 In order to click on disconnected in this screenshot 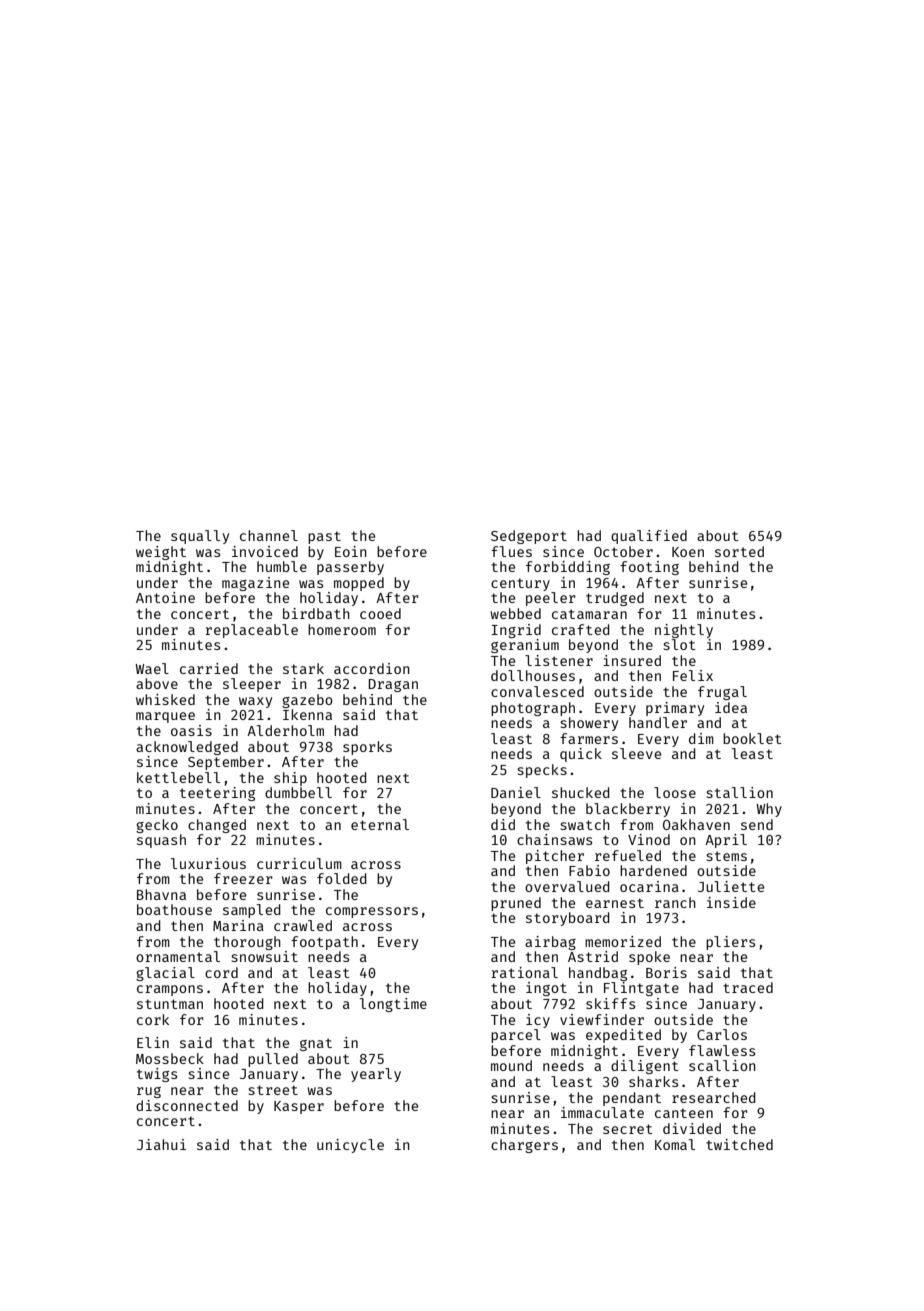, I will do `click(187, 1105)`.
